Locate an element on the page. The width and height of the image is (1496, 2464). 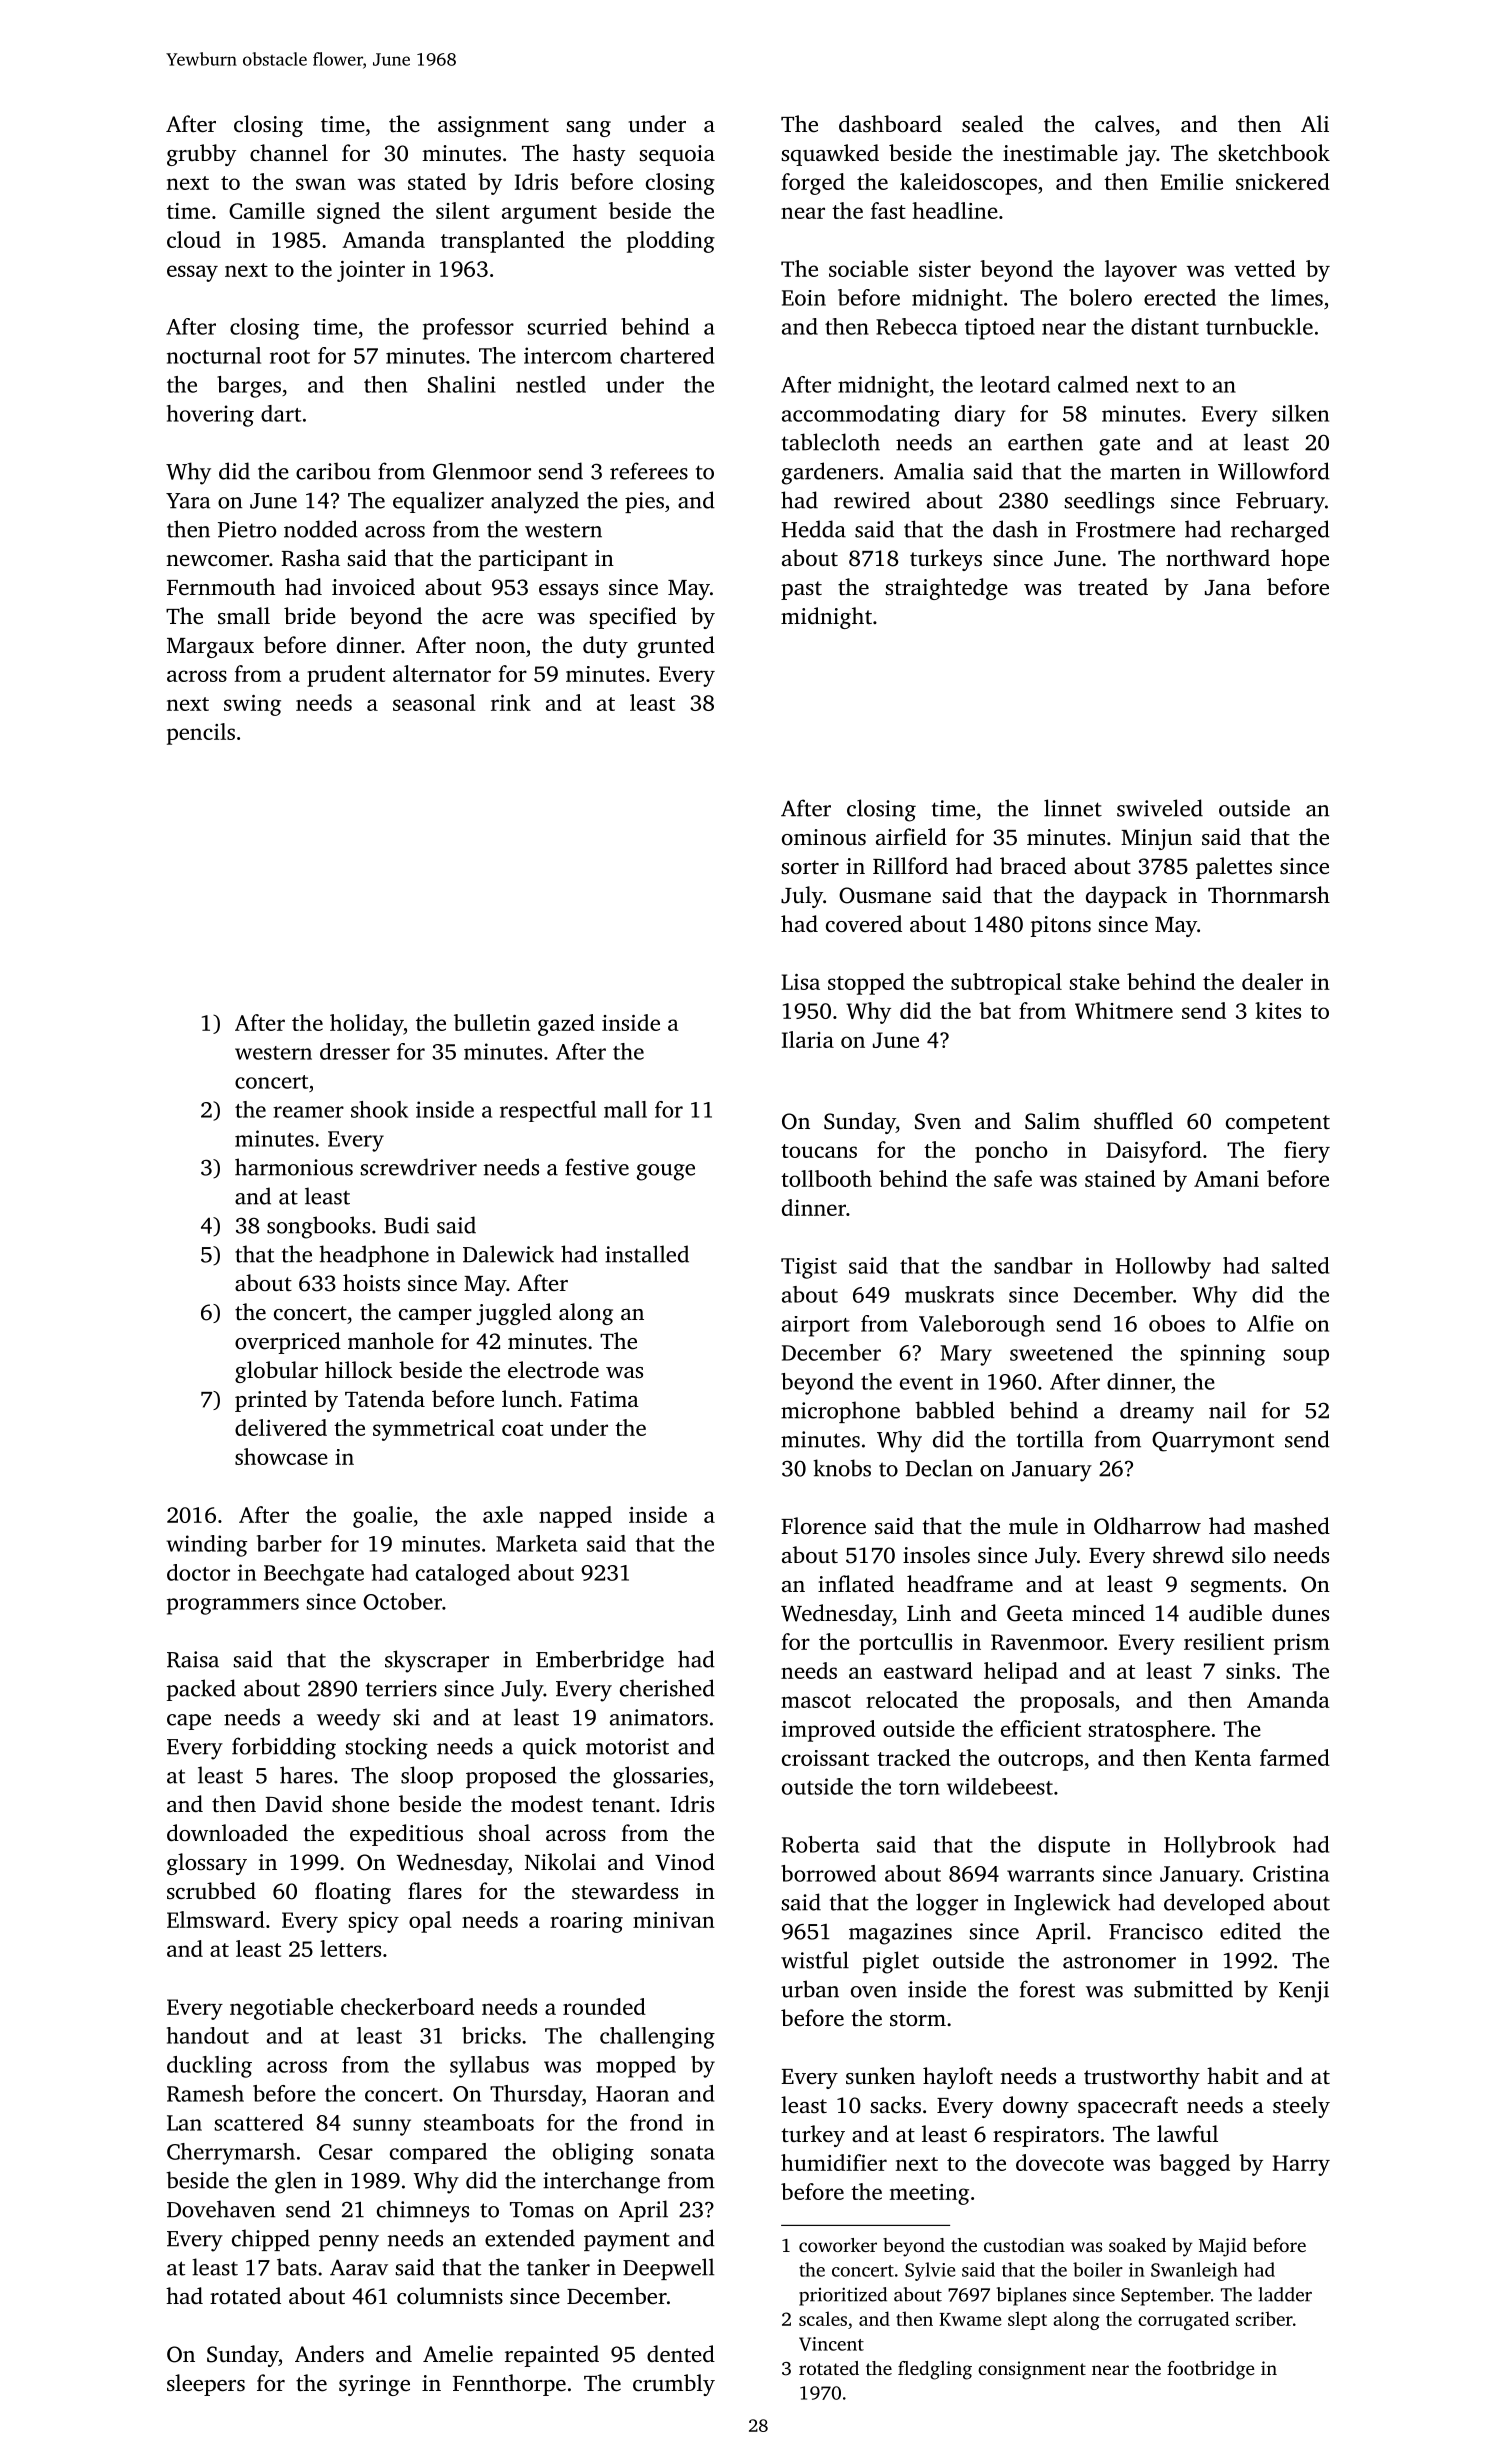
sonata is located at coordinates (683, 2153).
